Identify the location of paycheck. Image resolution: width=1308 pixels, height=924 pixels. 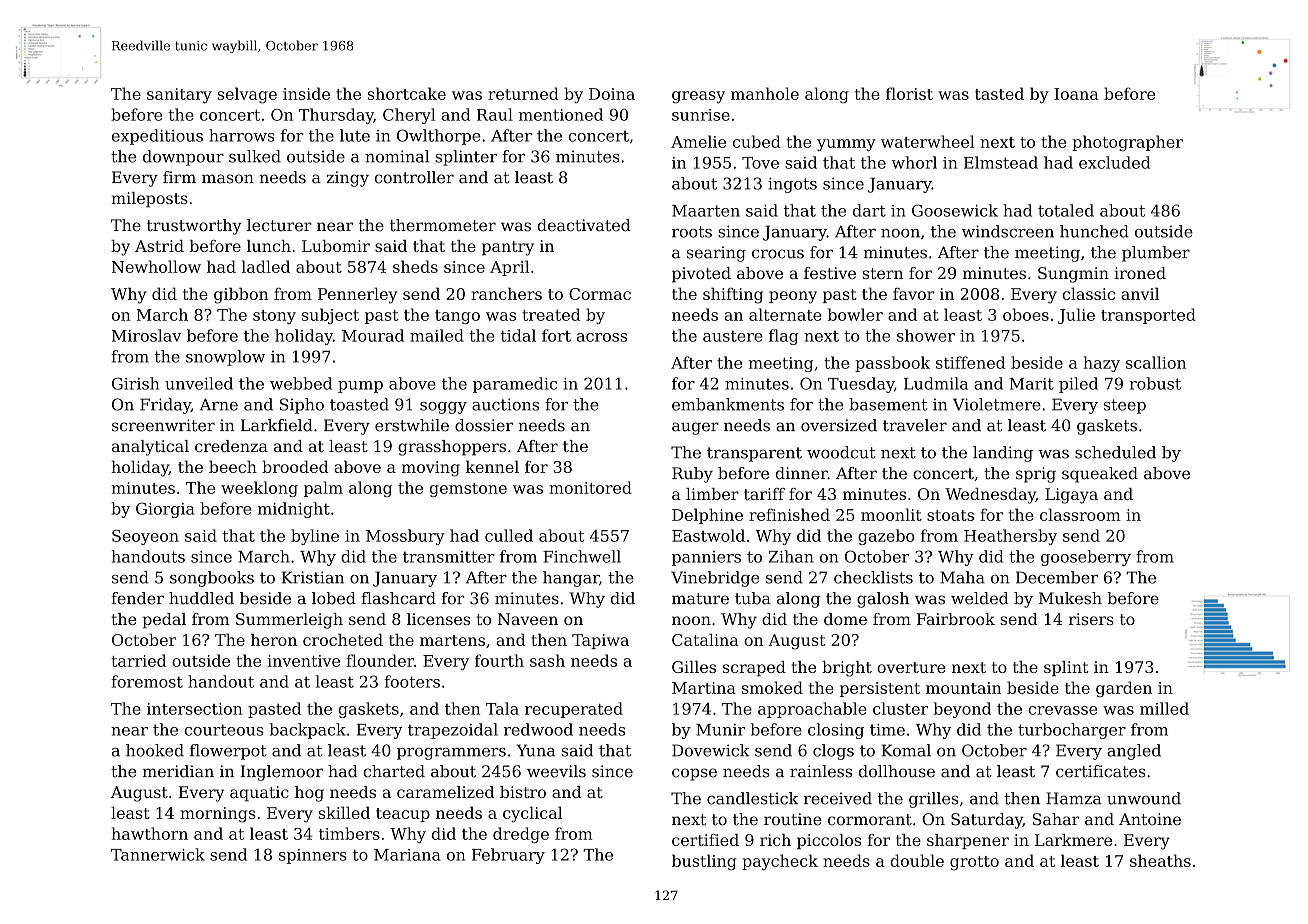
(780, 862).
